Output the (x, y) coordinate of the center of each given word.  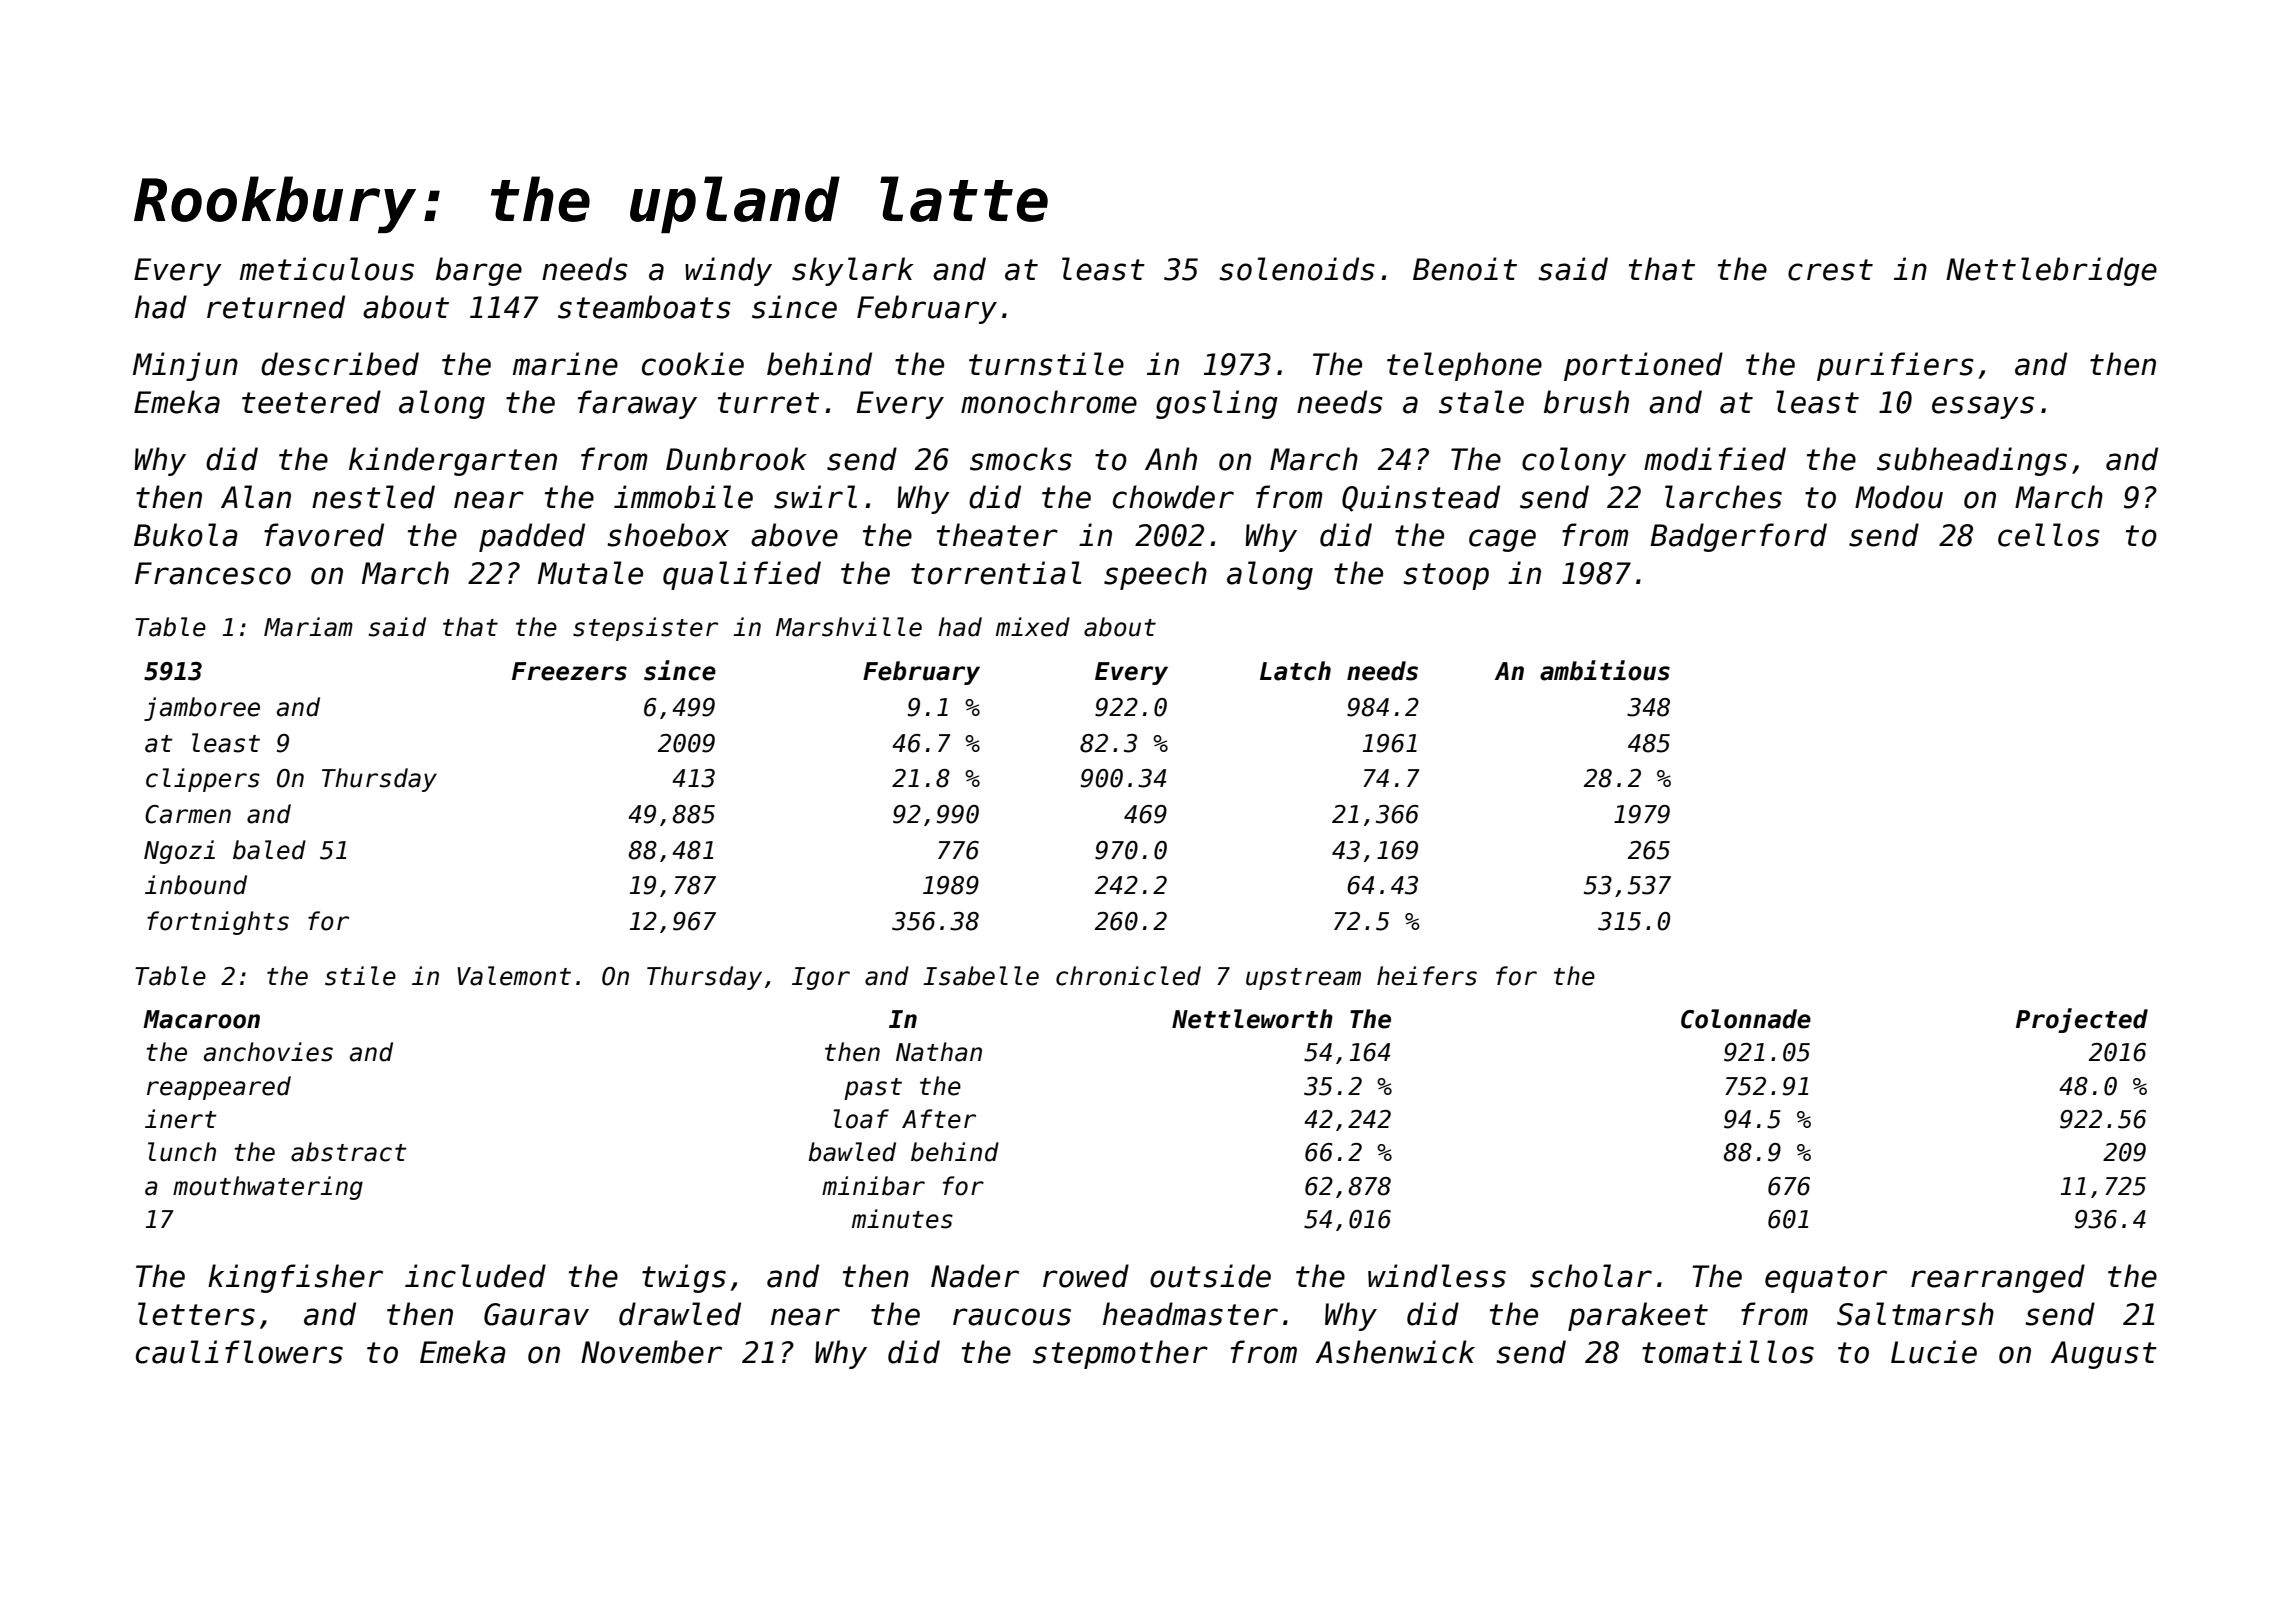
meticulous (327, 269)
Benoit (1465, 269)
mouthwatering (268, 1188)
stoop (1446, 576)
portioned (1643, 366)
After (939, 1119)
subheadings (1972, 461)
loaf (861, 1119)
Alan (256, 497)
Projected (2082, 1020)
